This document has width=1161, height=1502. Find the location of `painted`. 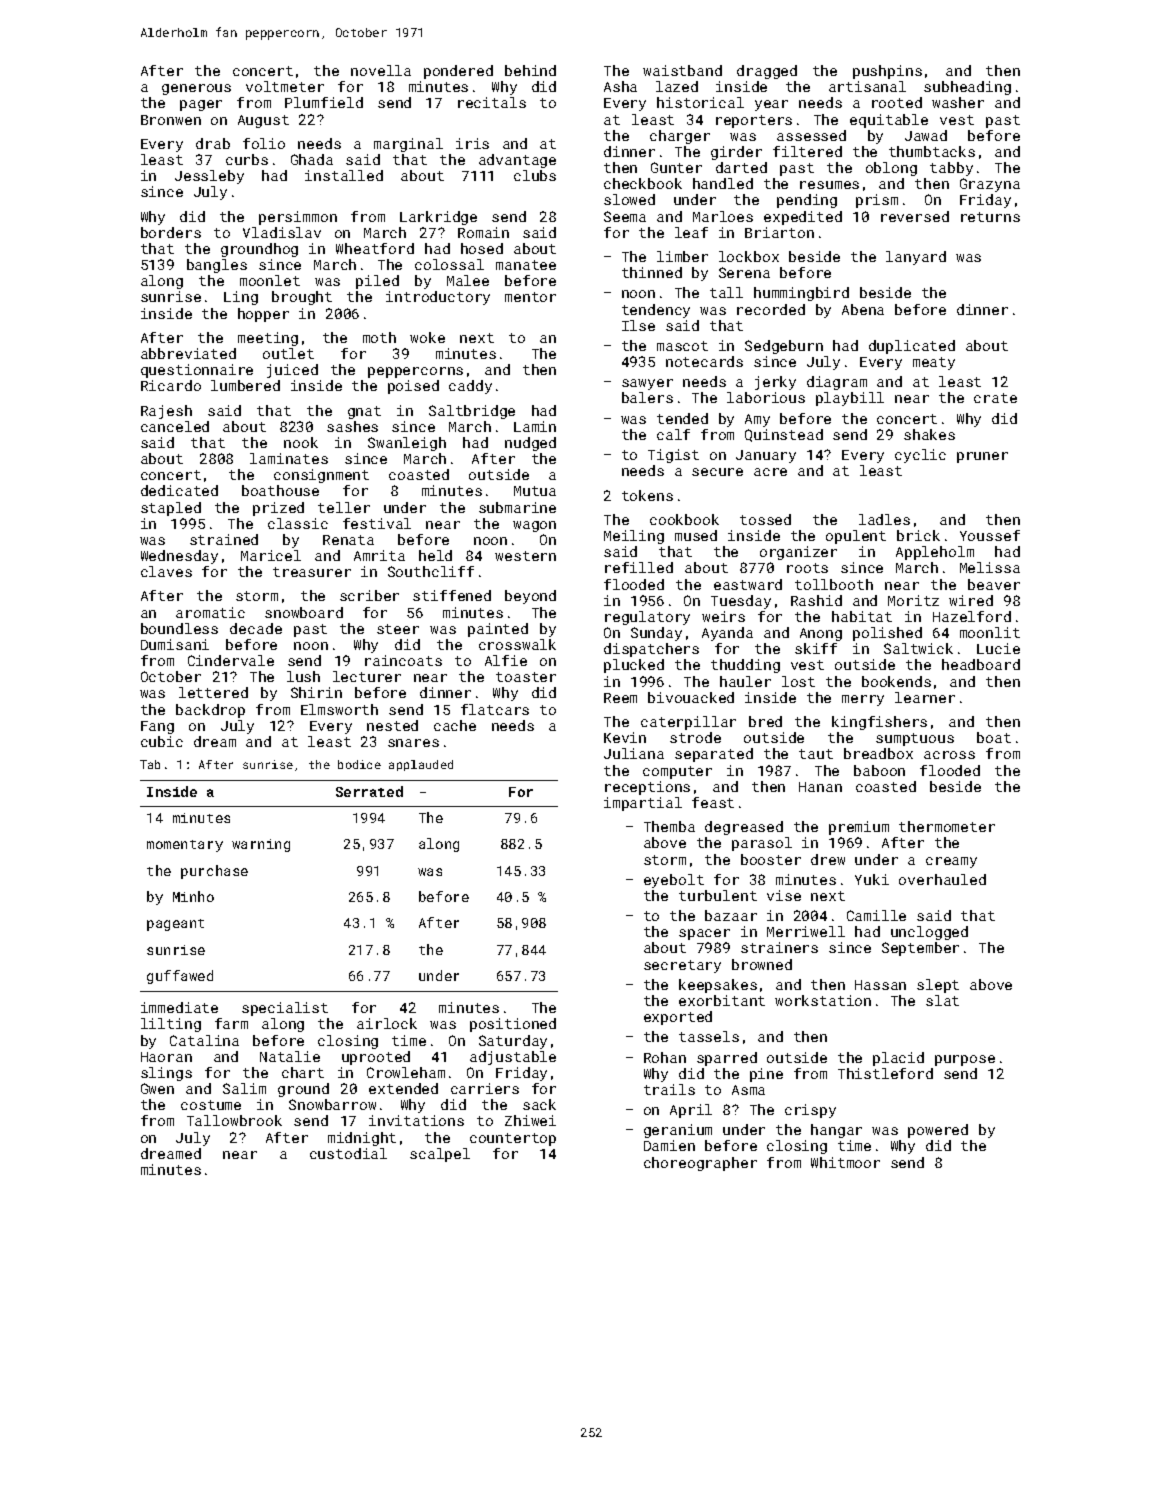

painted is located at coordinates (498, 630).
